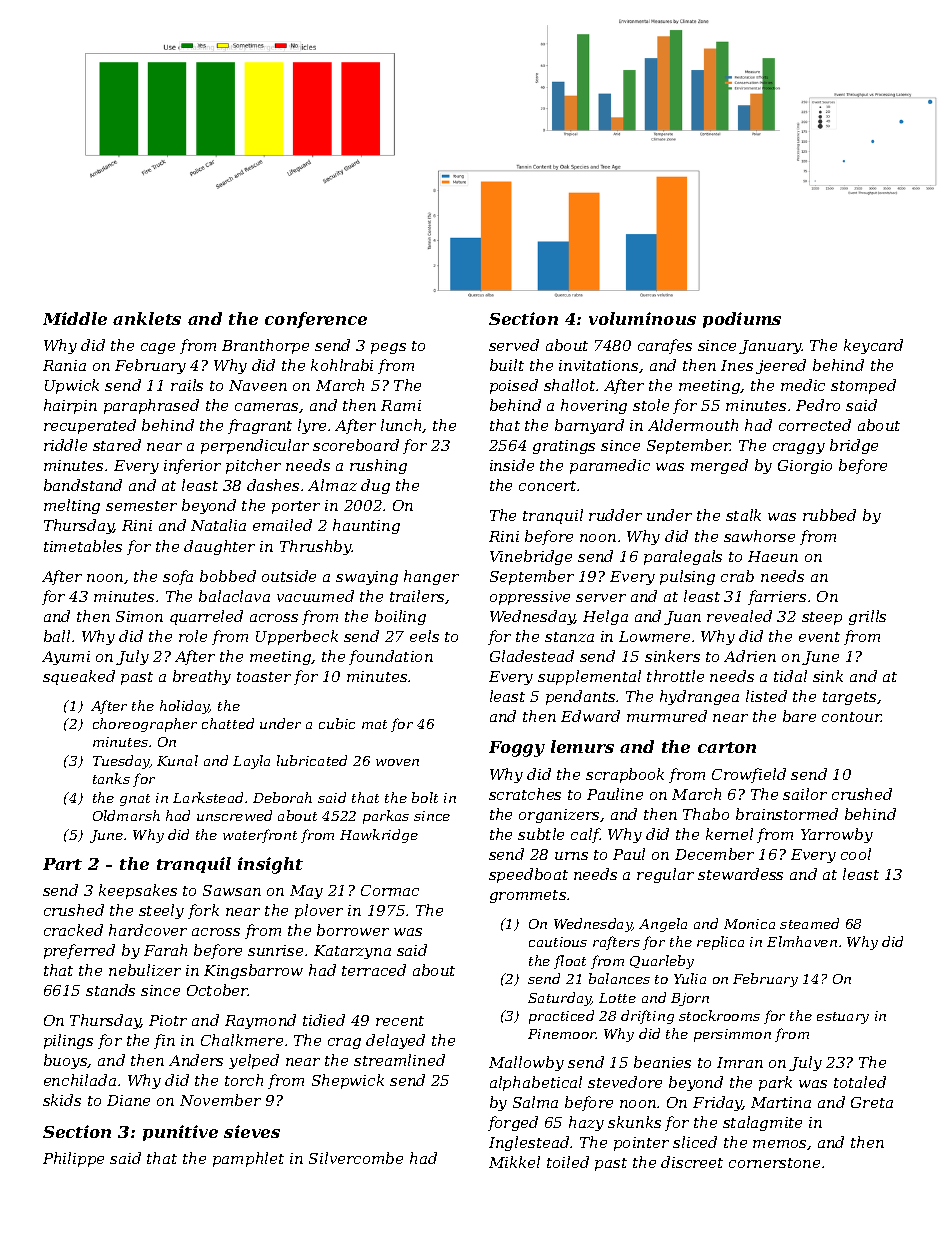 This document has width=952, height=1233. What do you see at coordinates (849, 698) in the document?
I see `targets` at bounding box center [849, 698].
